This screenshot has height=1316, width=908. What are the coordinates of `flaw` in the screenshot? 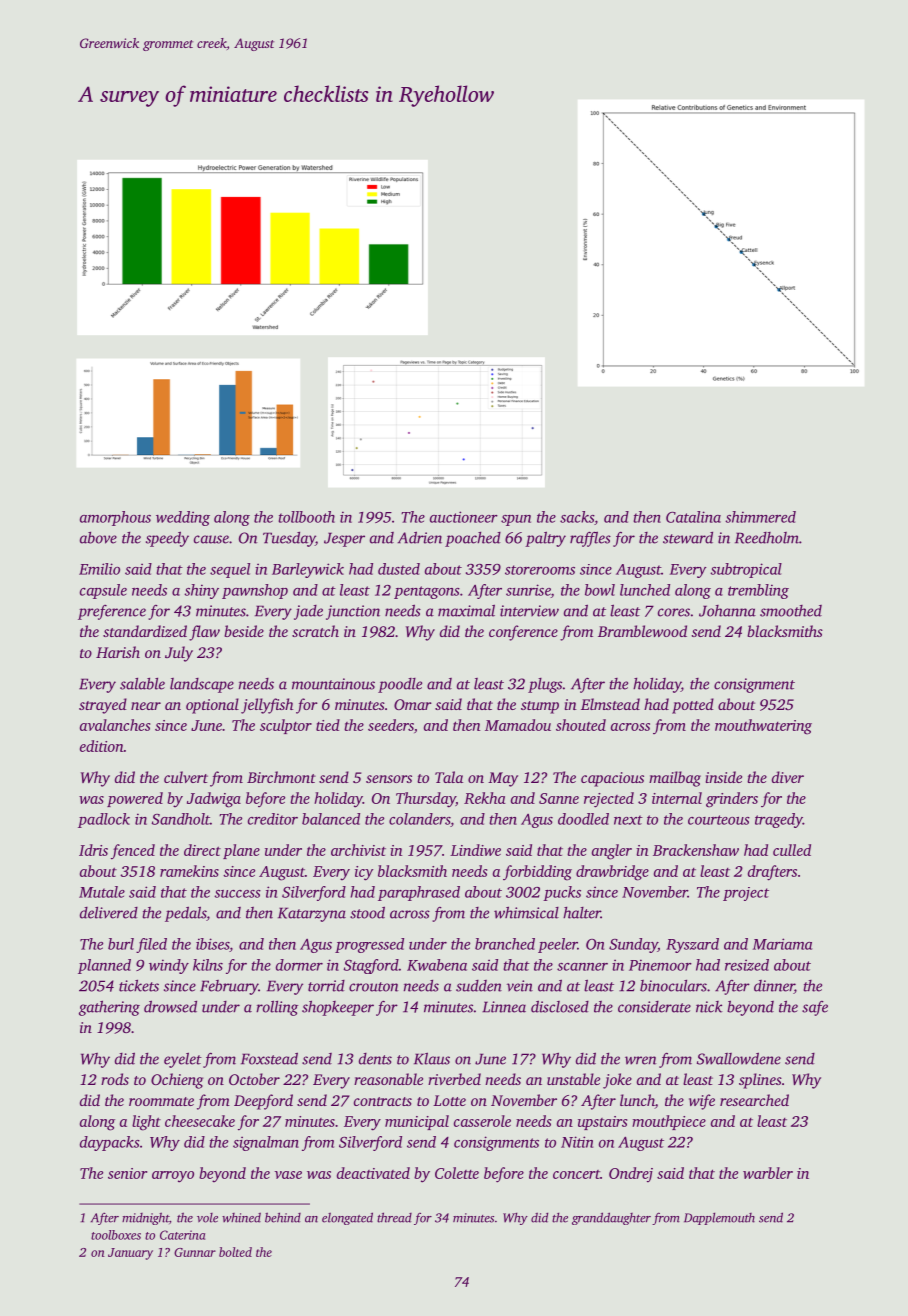 It's located at (204, 633).
